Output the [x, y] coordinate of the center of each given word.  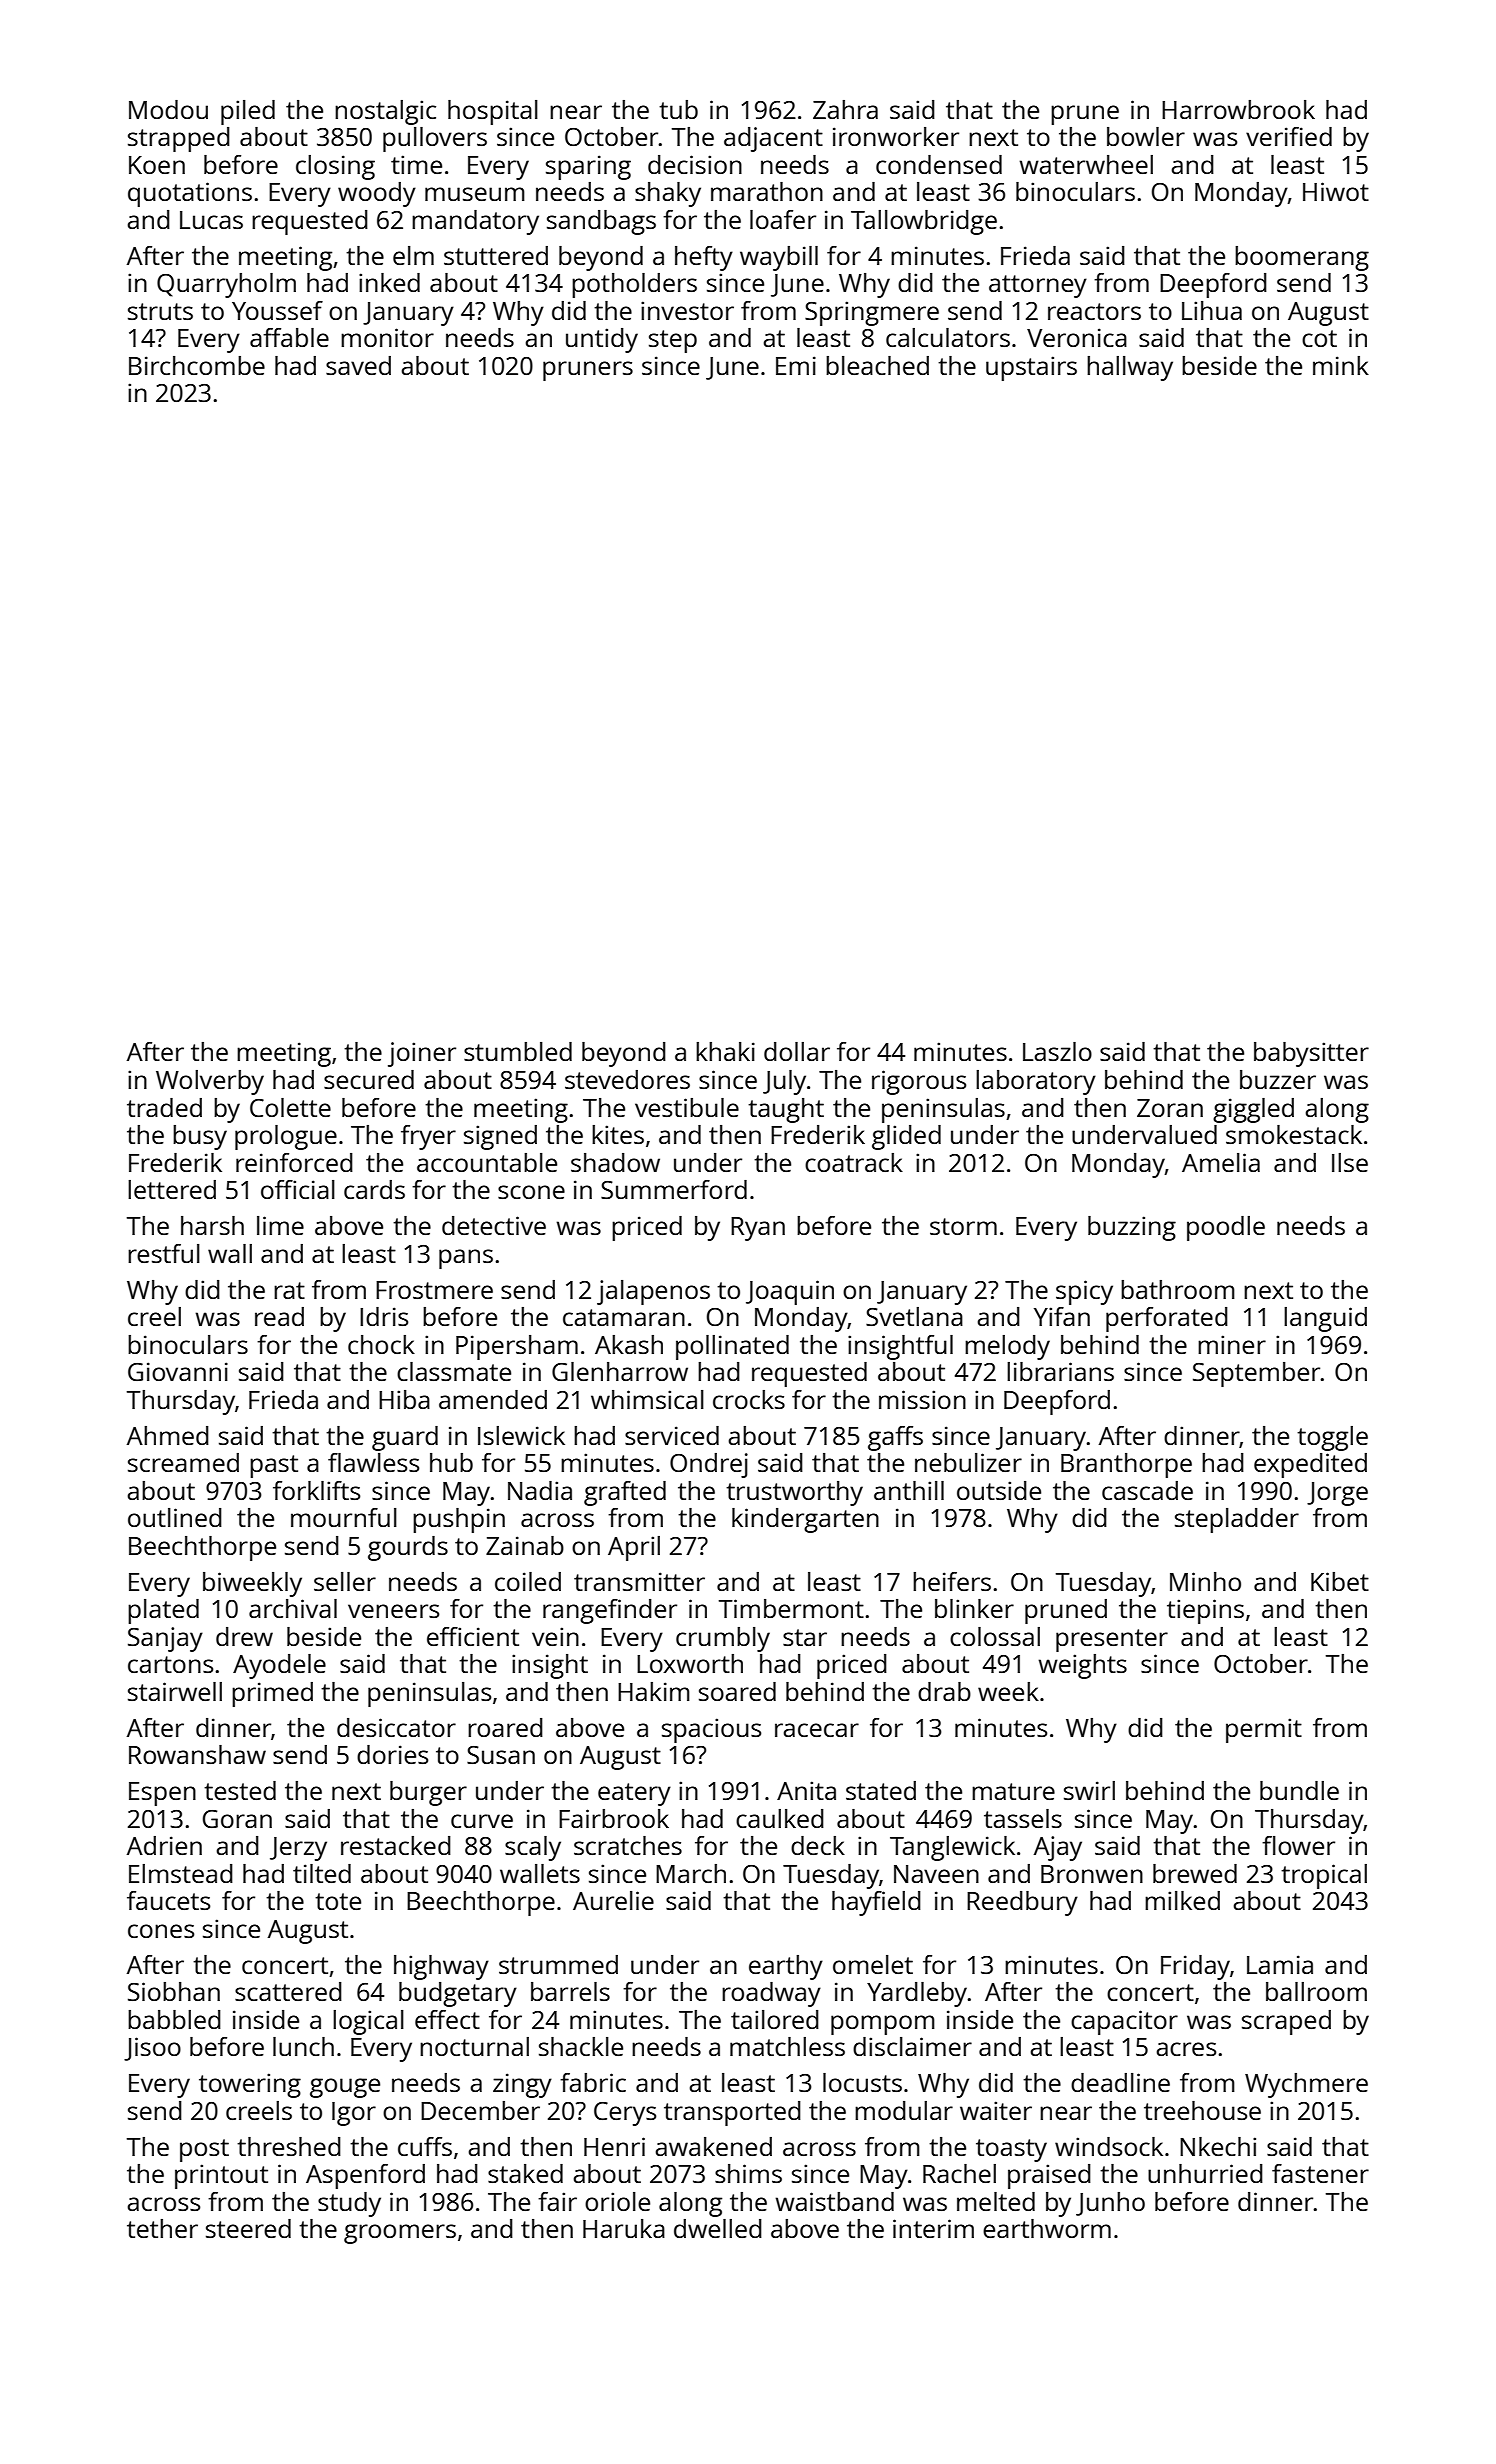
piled [248, 112]
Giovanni [178, 1371]
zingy [522, 2085]
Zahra [845, 109]
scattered [288, 1991]
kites [618, 1134]
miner [1232, 1344]
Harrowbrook [1238, 109]
